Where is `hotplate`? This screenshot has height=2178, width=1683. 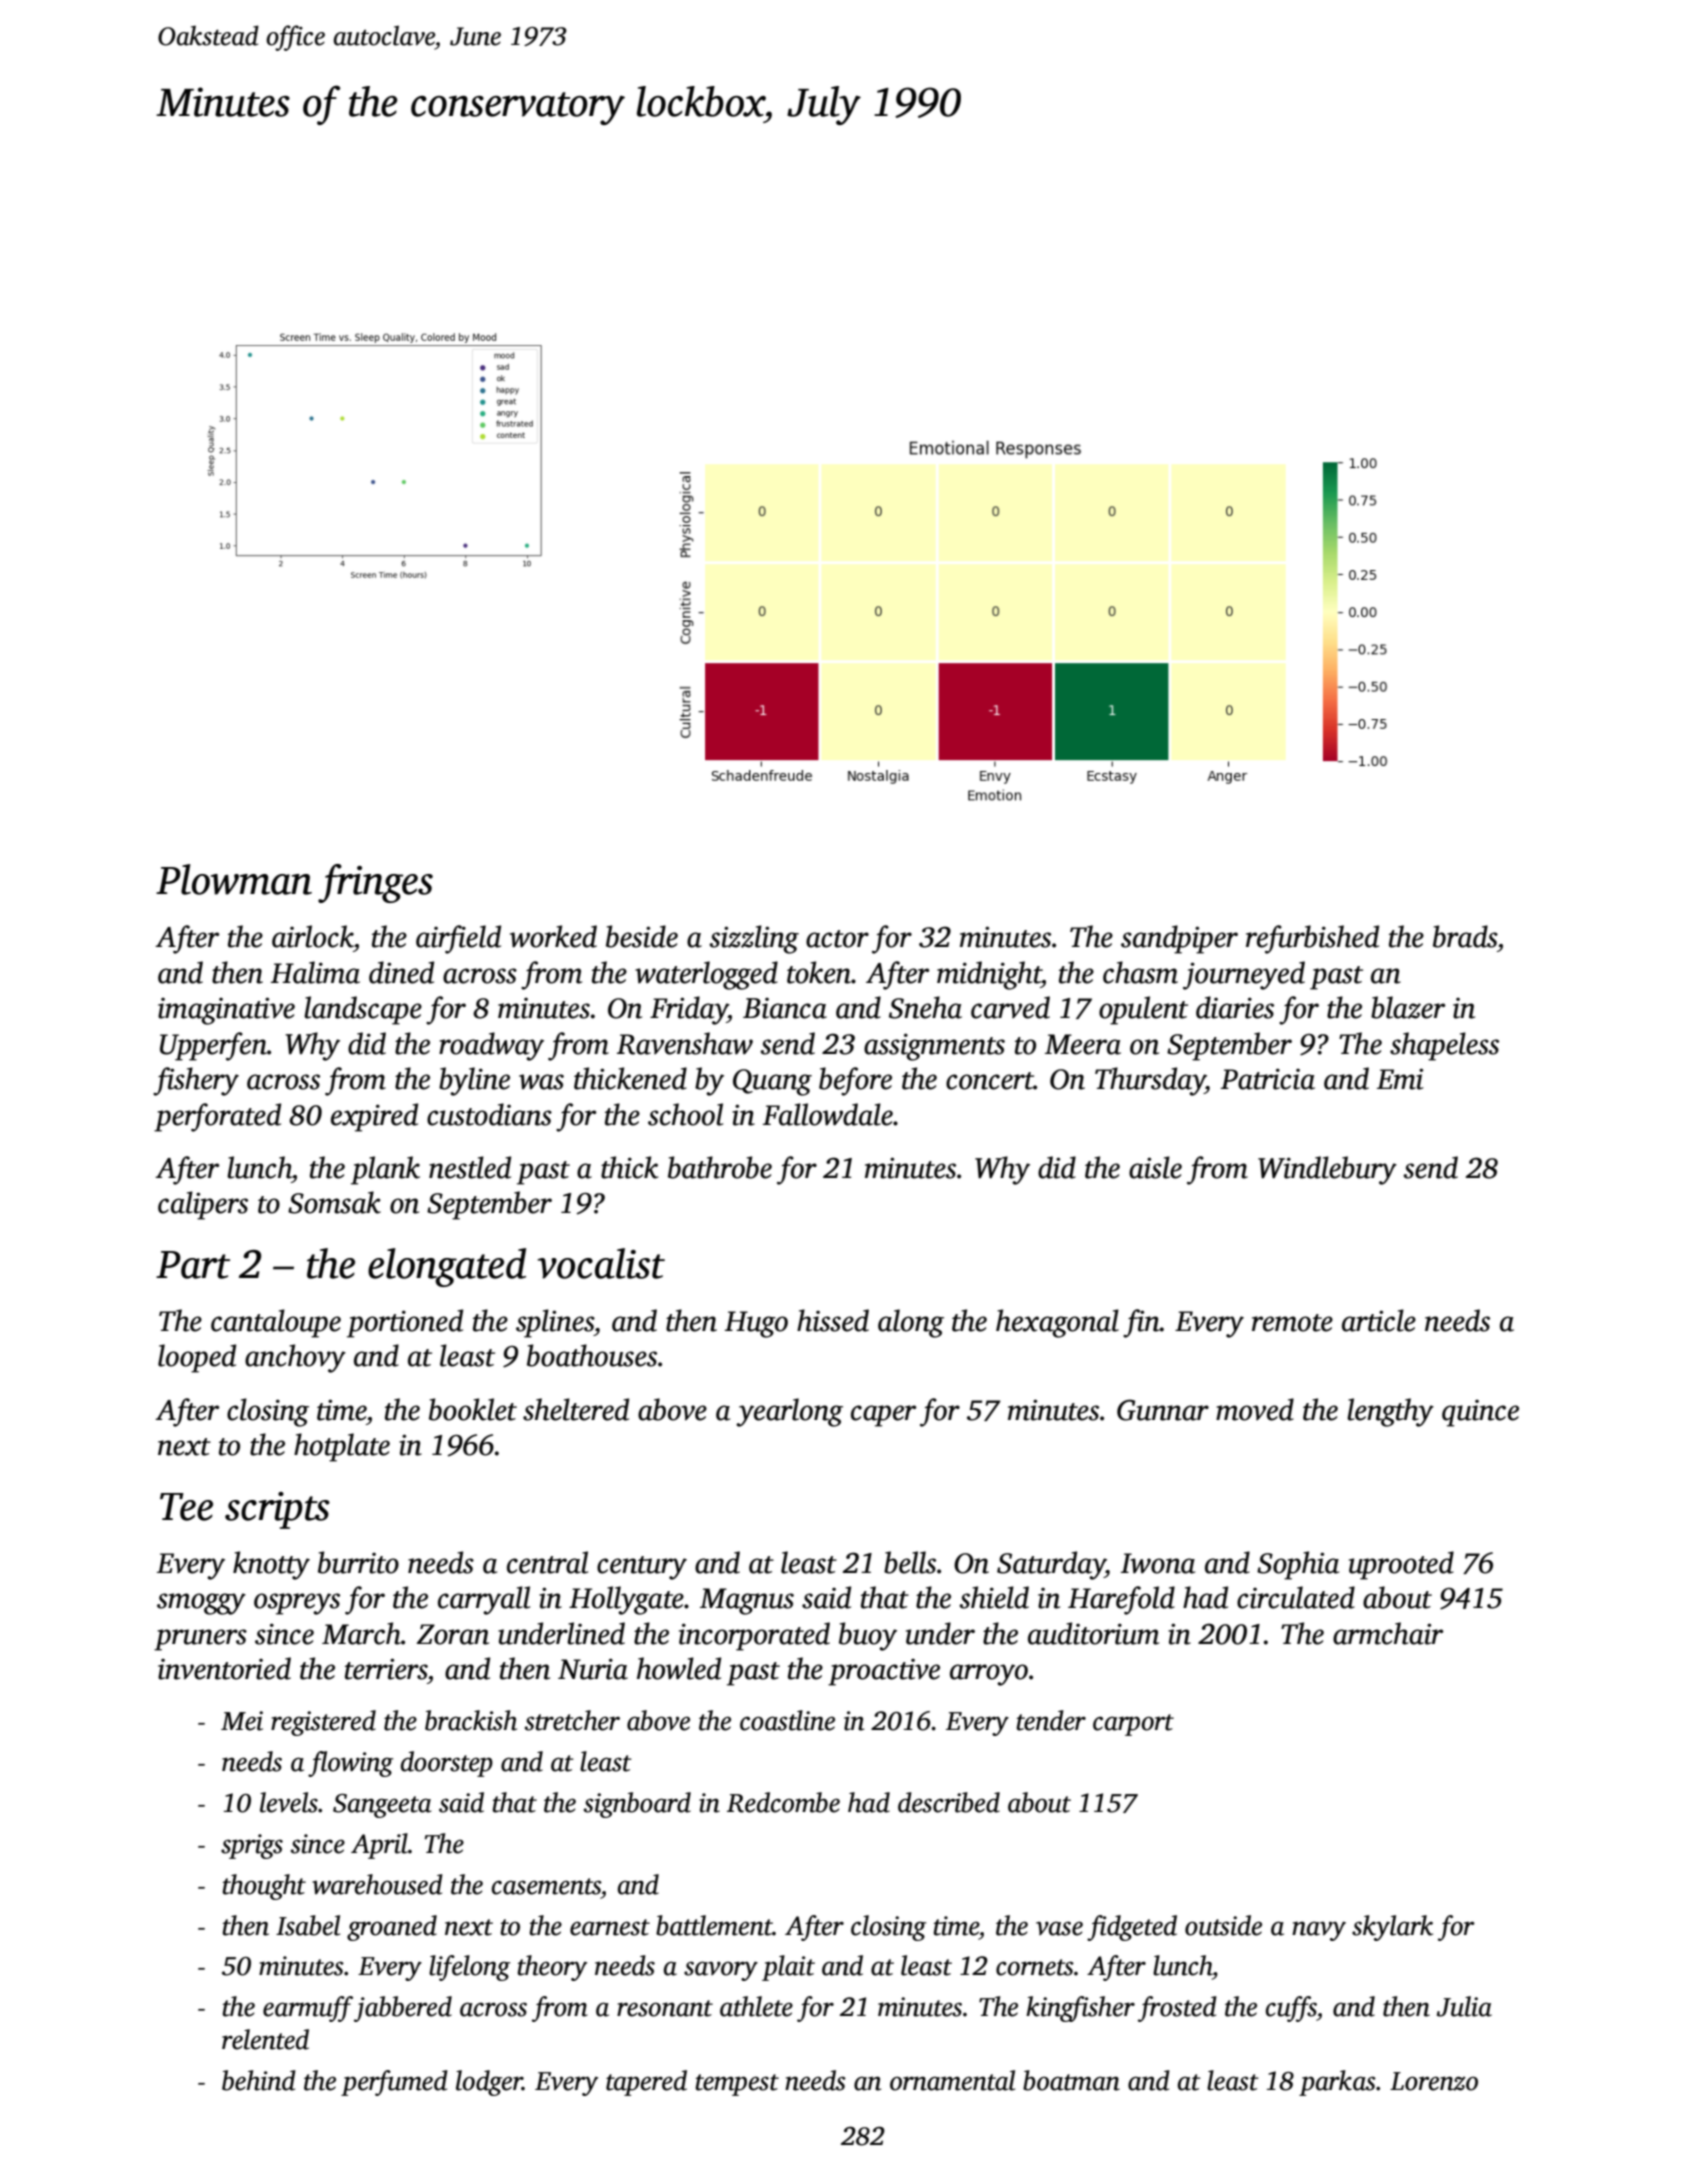
hotplate is located at coordinates (342, 1447).
